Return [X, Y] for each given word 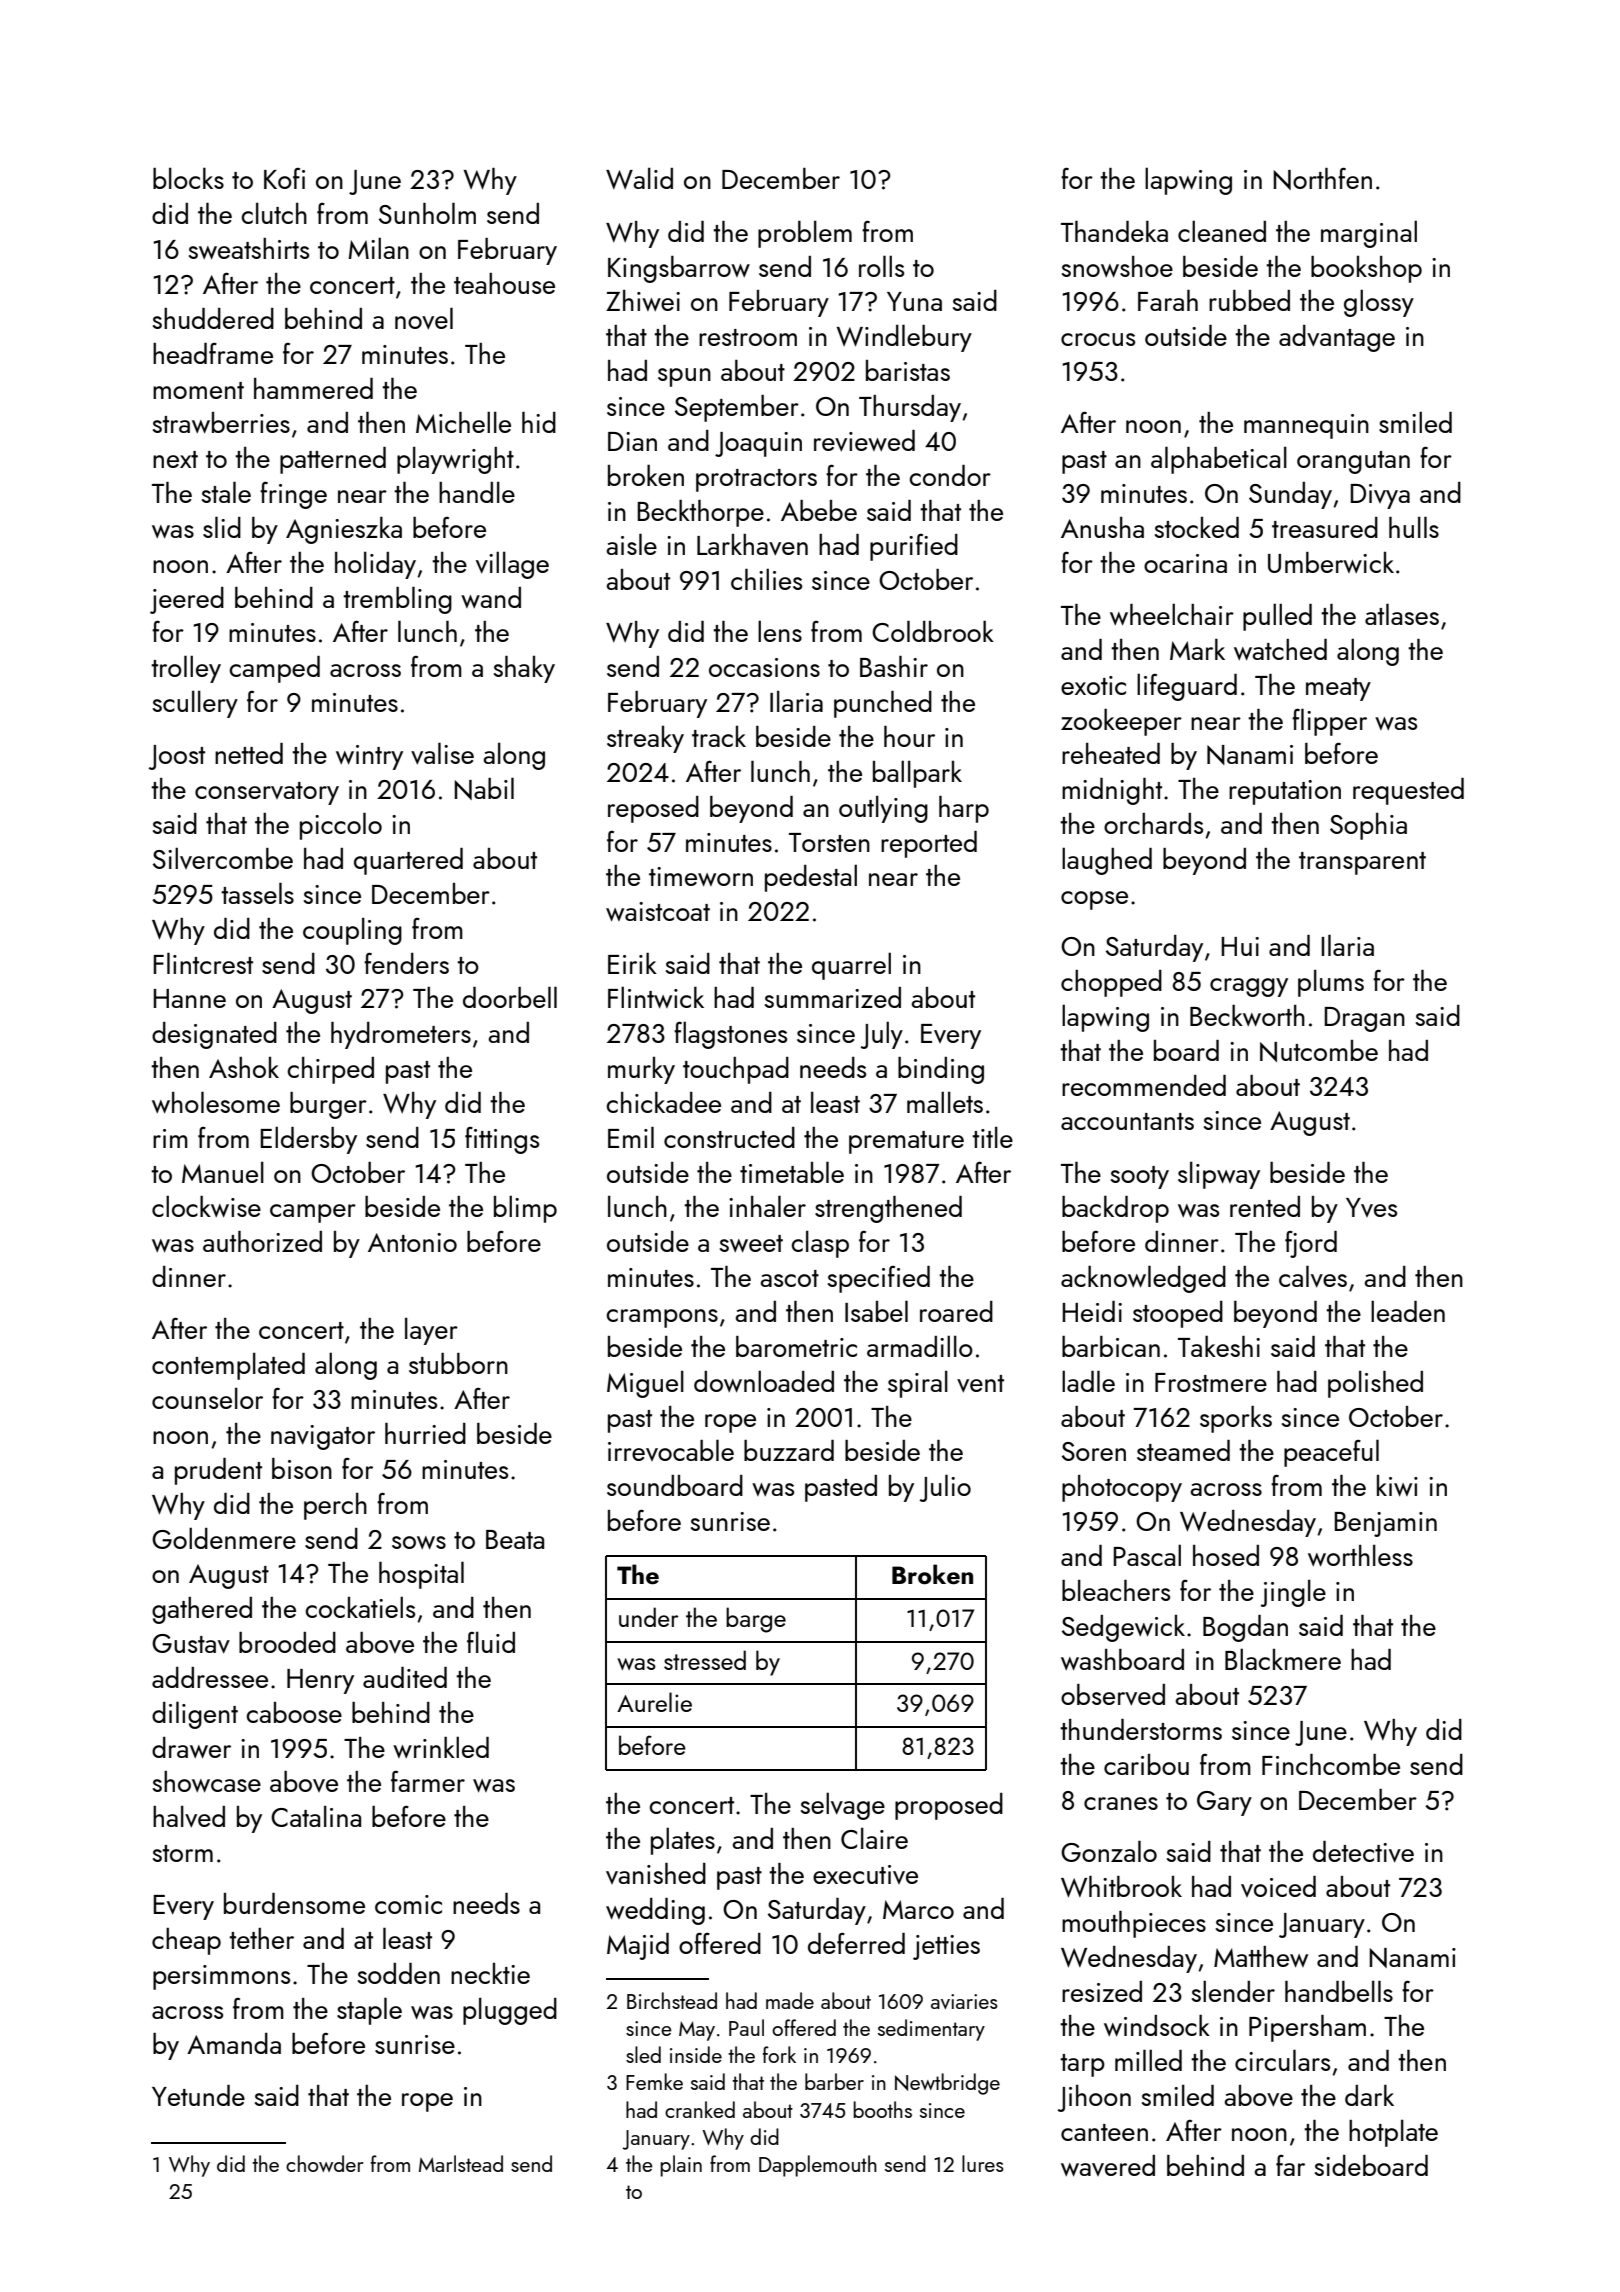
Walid [639, 178]
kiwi [1397, 1486]
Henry [320, 1681]
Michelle [463, 422]
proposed [949, 1806]
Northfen [1322, 178]
